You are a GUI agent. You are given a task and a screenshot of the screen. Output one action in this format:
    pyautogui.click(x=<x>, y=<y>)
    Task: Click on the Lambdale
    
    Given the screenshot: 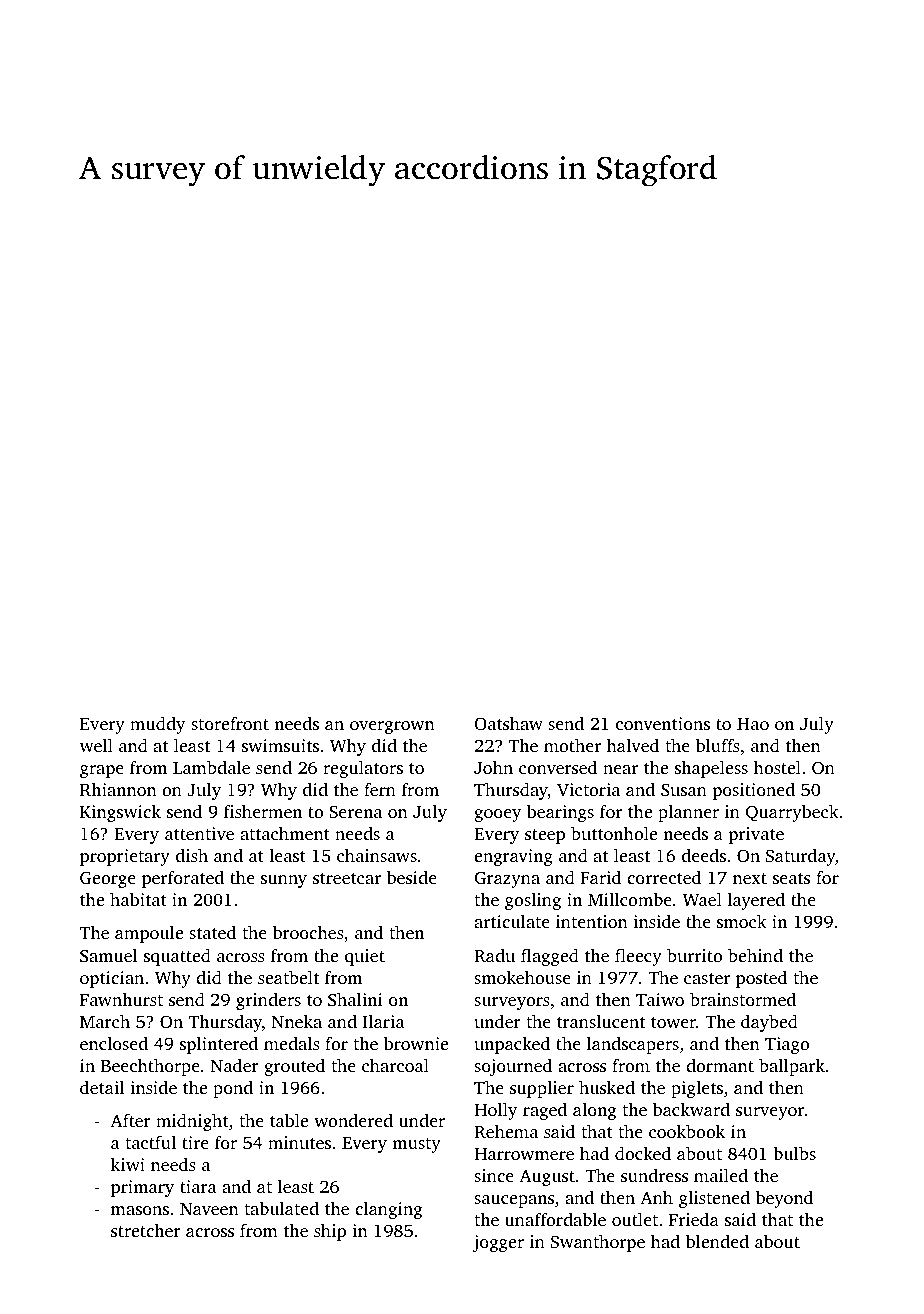 What is the action you would take?
    pyautogui.click(x=211, y=767)
